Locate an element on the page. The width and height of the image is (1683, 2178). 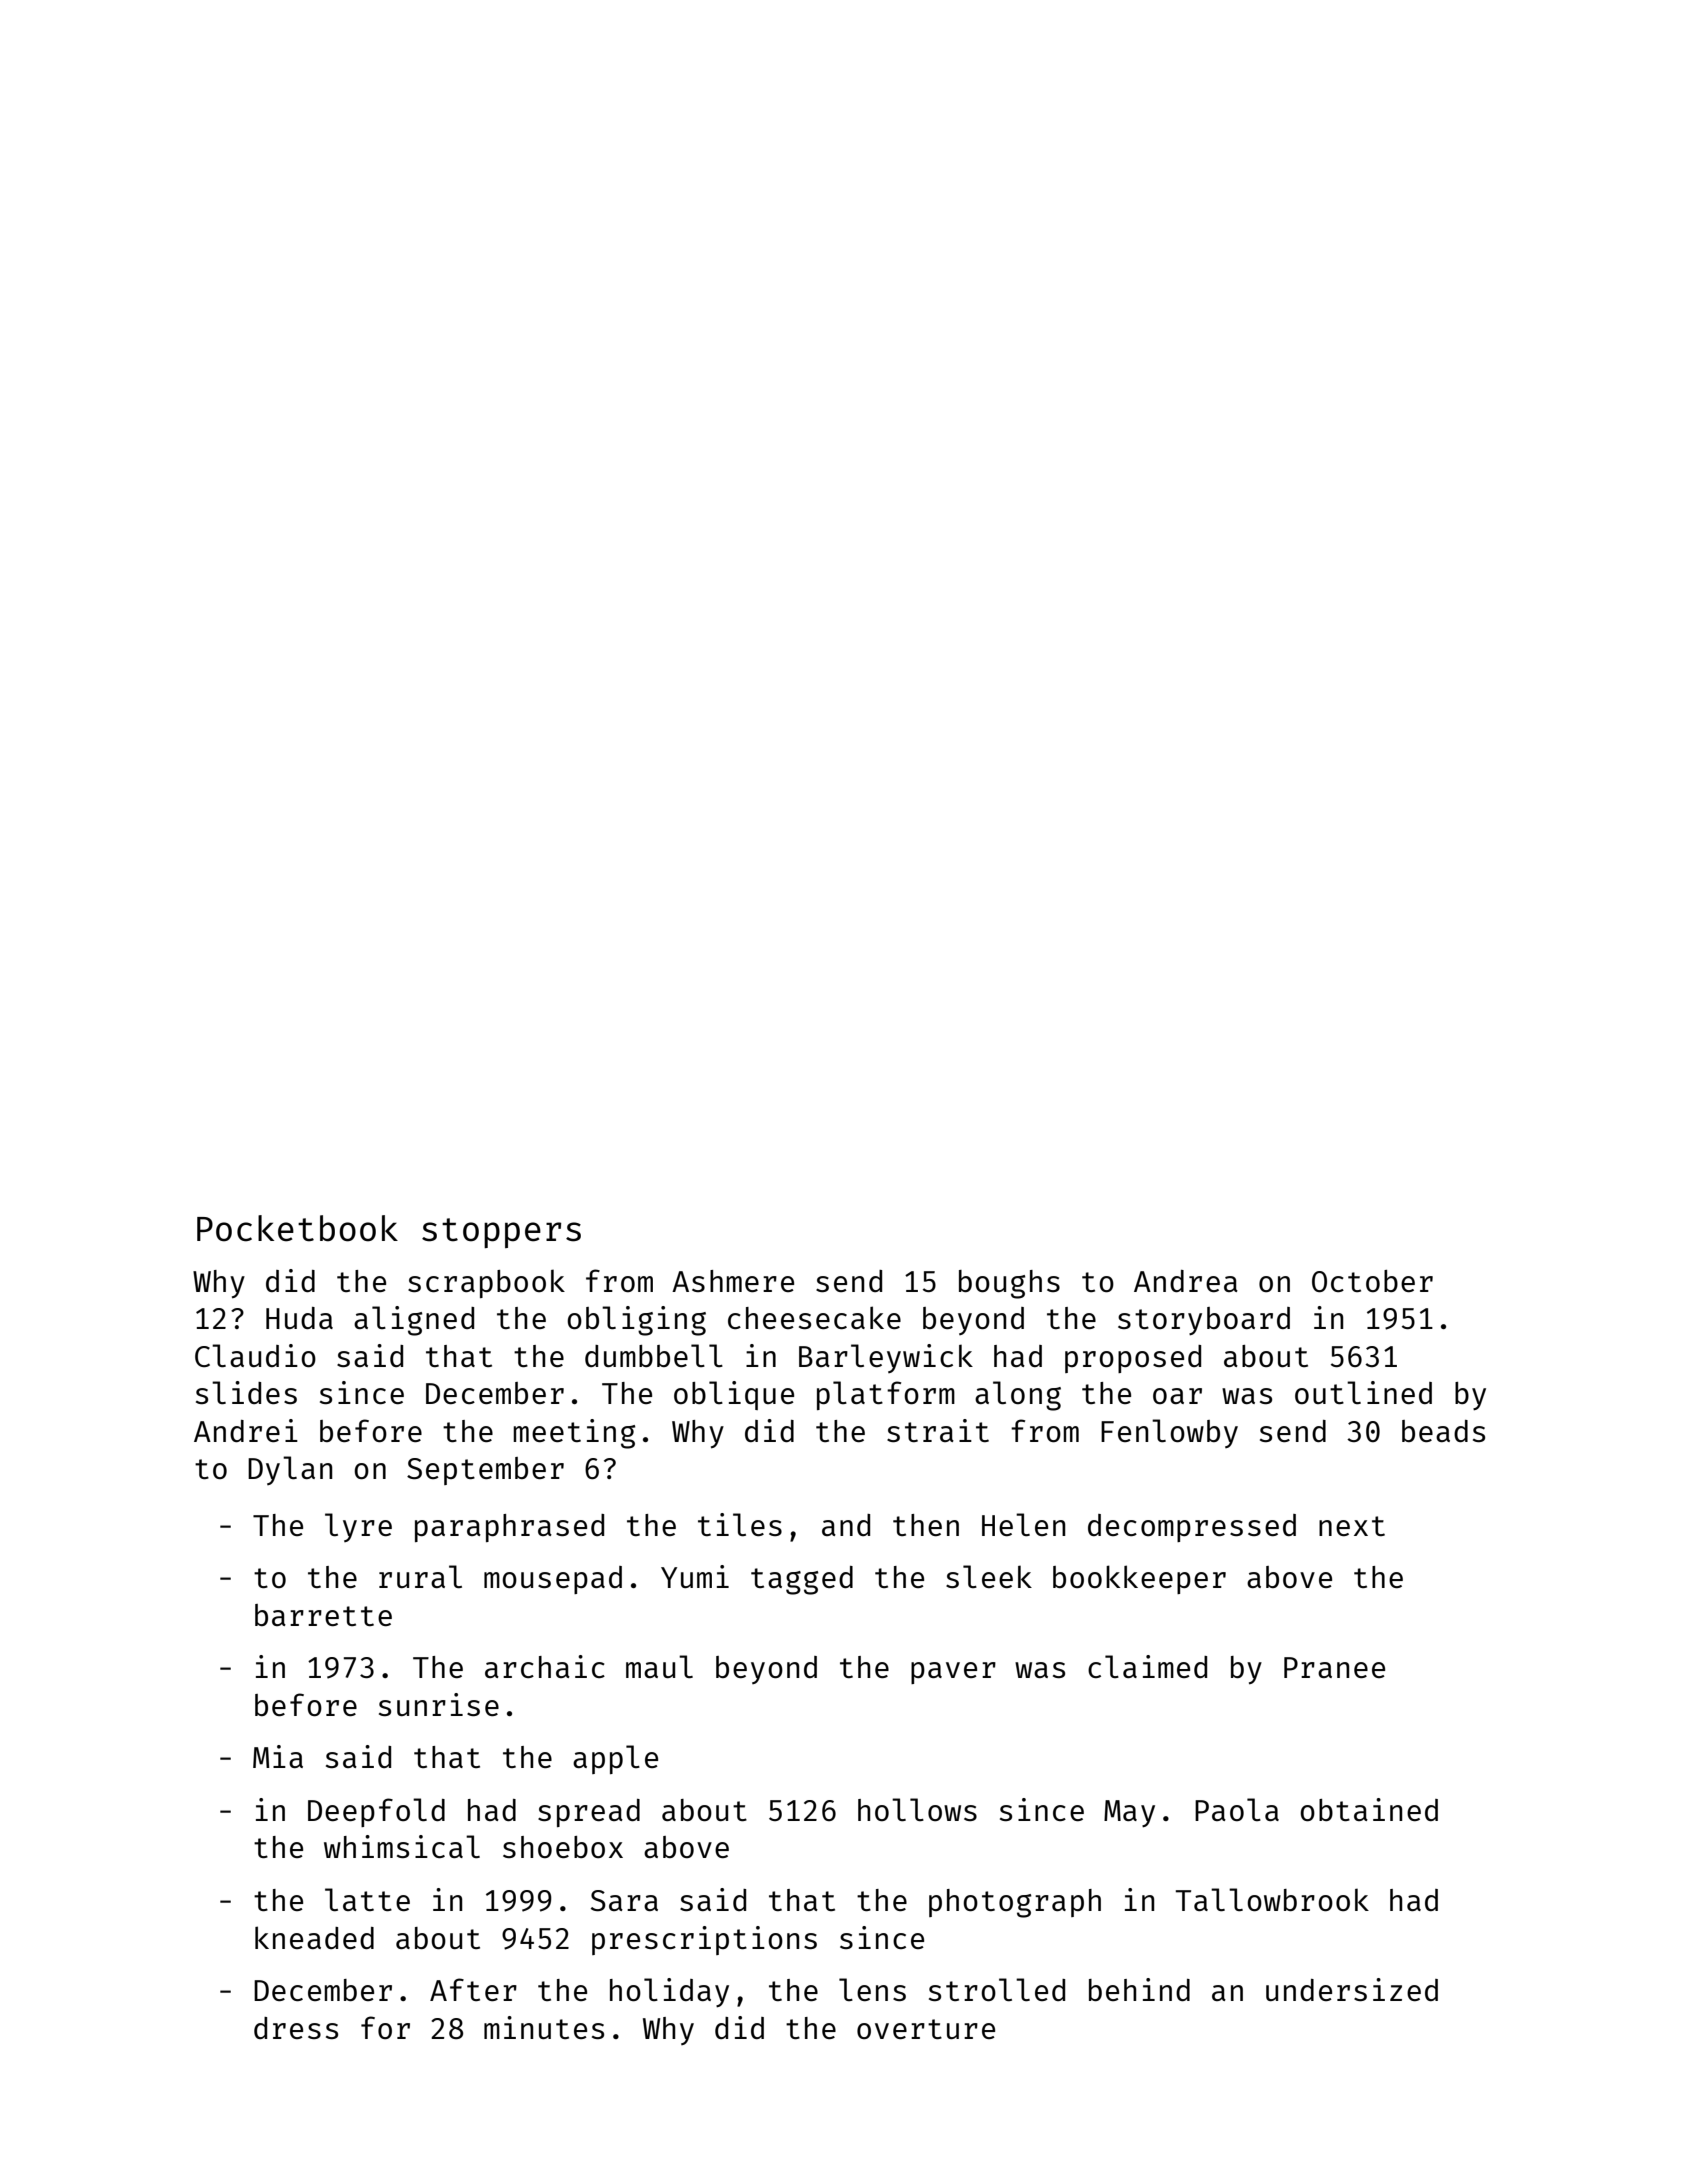
minutes is located at coordinates (544, 2027).
